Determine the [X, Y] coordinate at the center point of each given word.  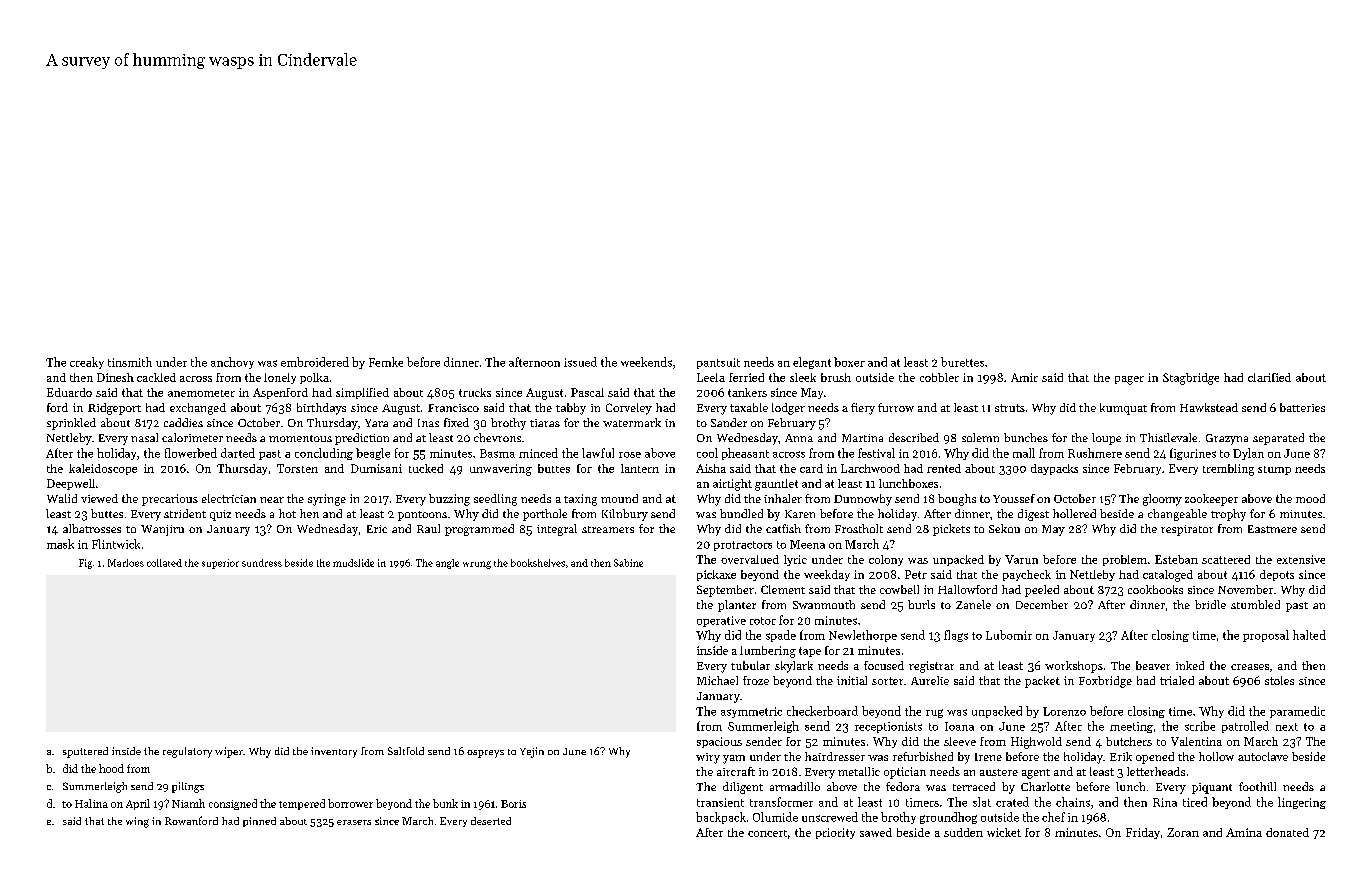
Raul [428, 528]
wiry [708, 758]
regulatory [187, 752]
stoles [1279, 680]
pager [1129, 380]
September [725, 591]
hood [111, 768]
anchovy [232, 363]
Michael [717, 680]
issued [580, 362]
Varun [1021, 559]
